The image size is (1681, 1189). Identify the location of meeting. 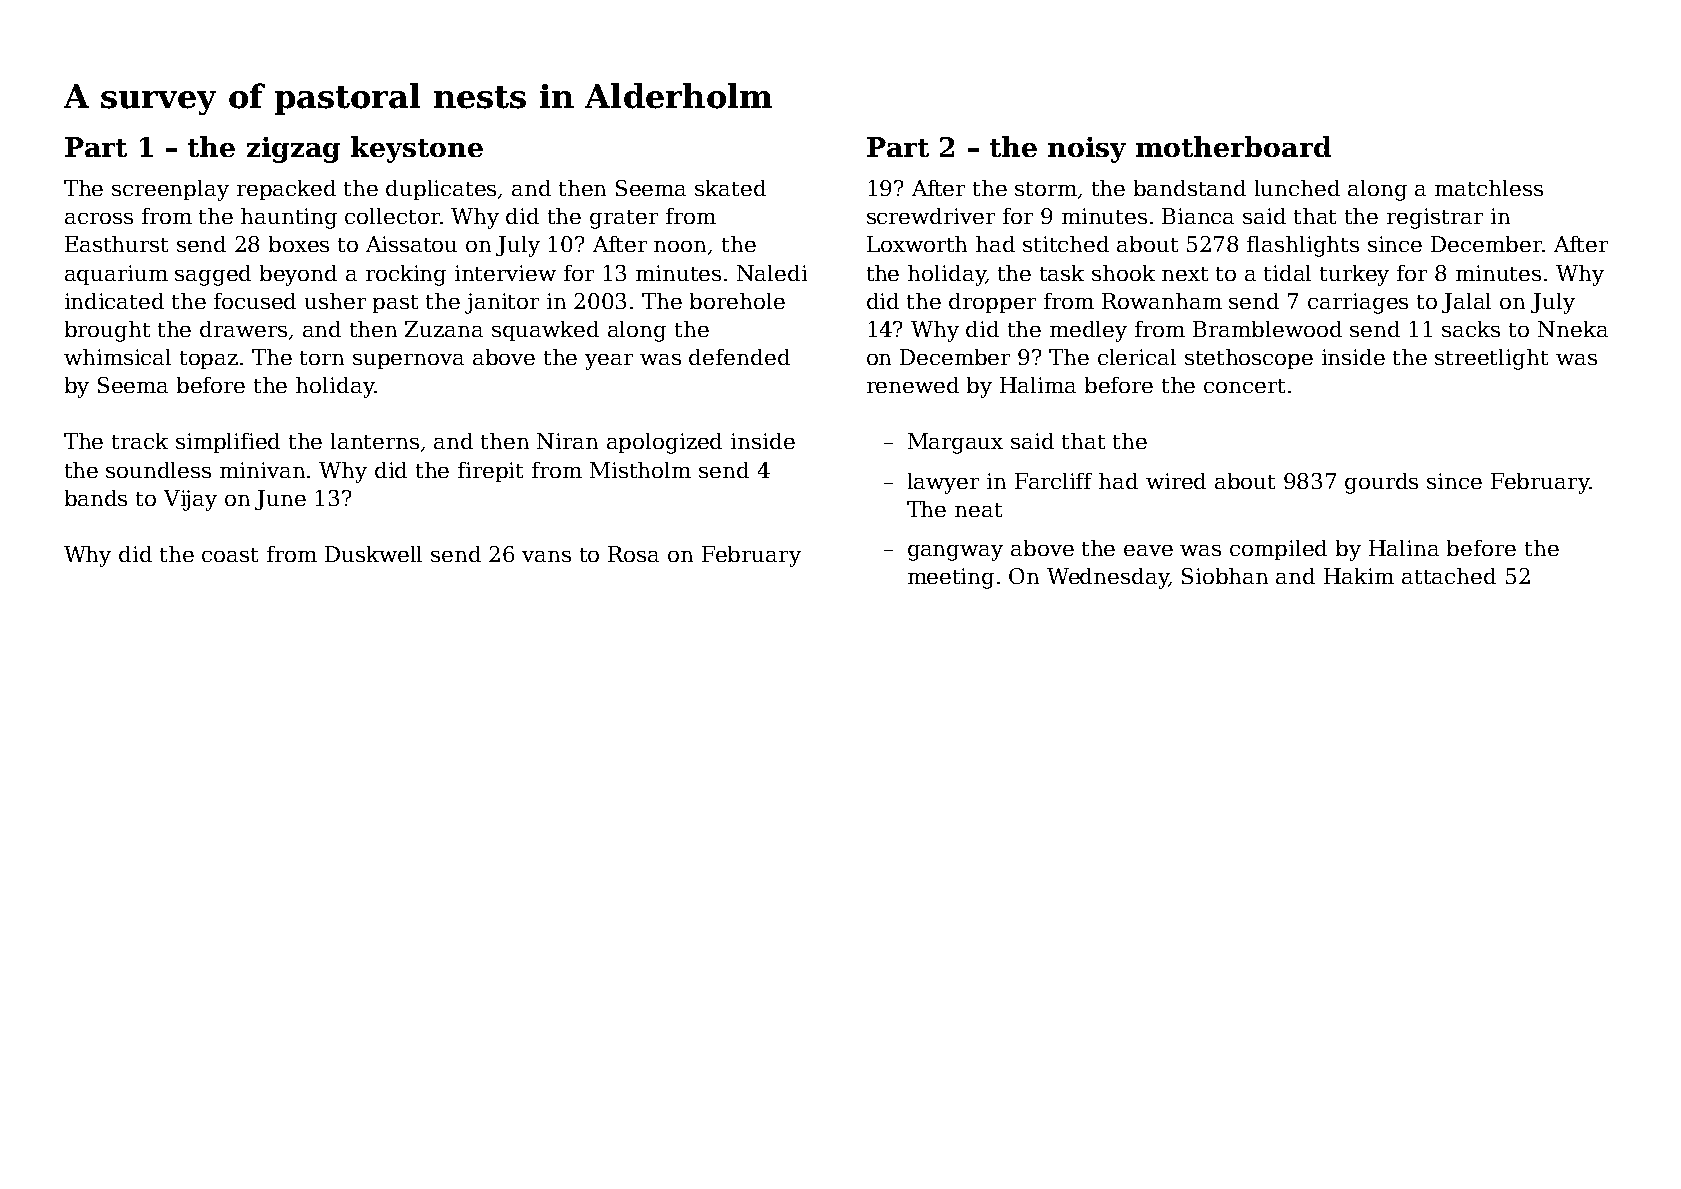
(951, 578).
